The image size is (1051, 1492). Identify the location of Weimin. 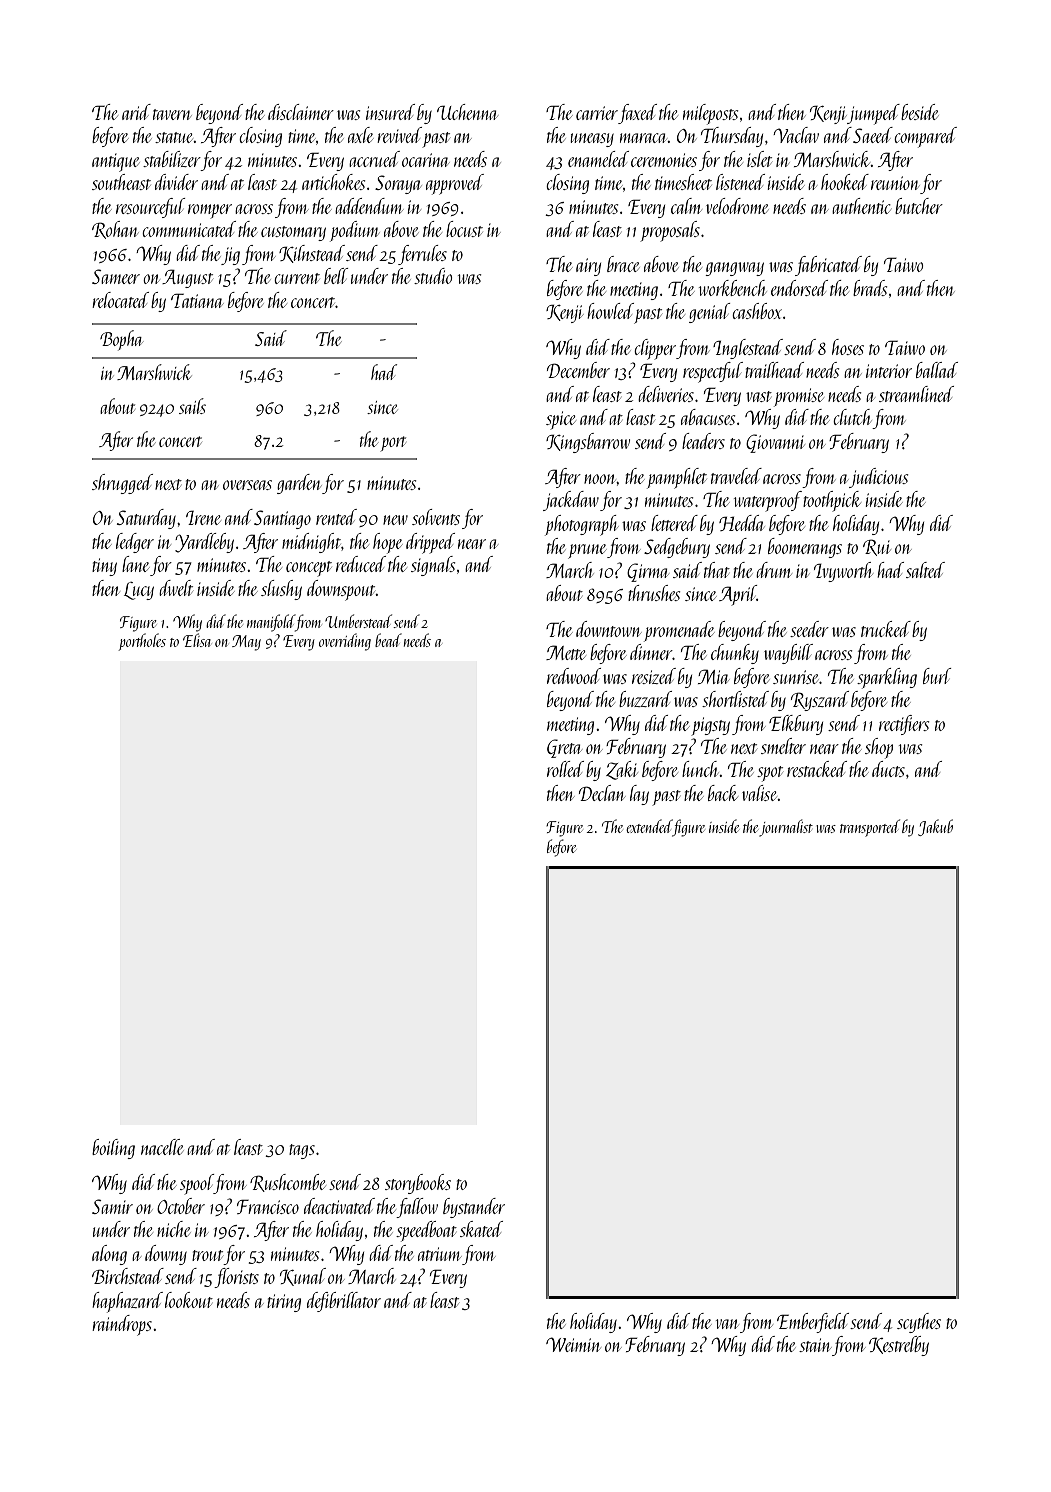
(573, 1344).
